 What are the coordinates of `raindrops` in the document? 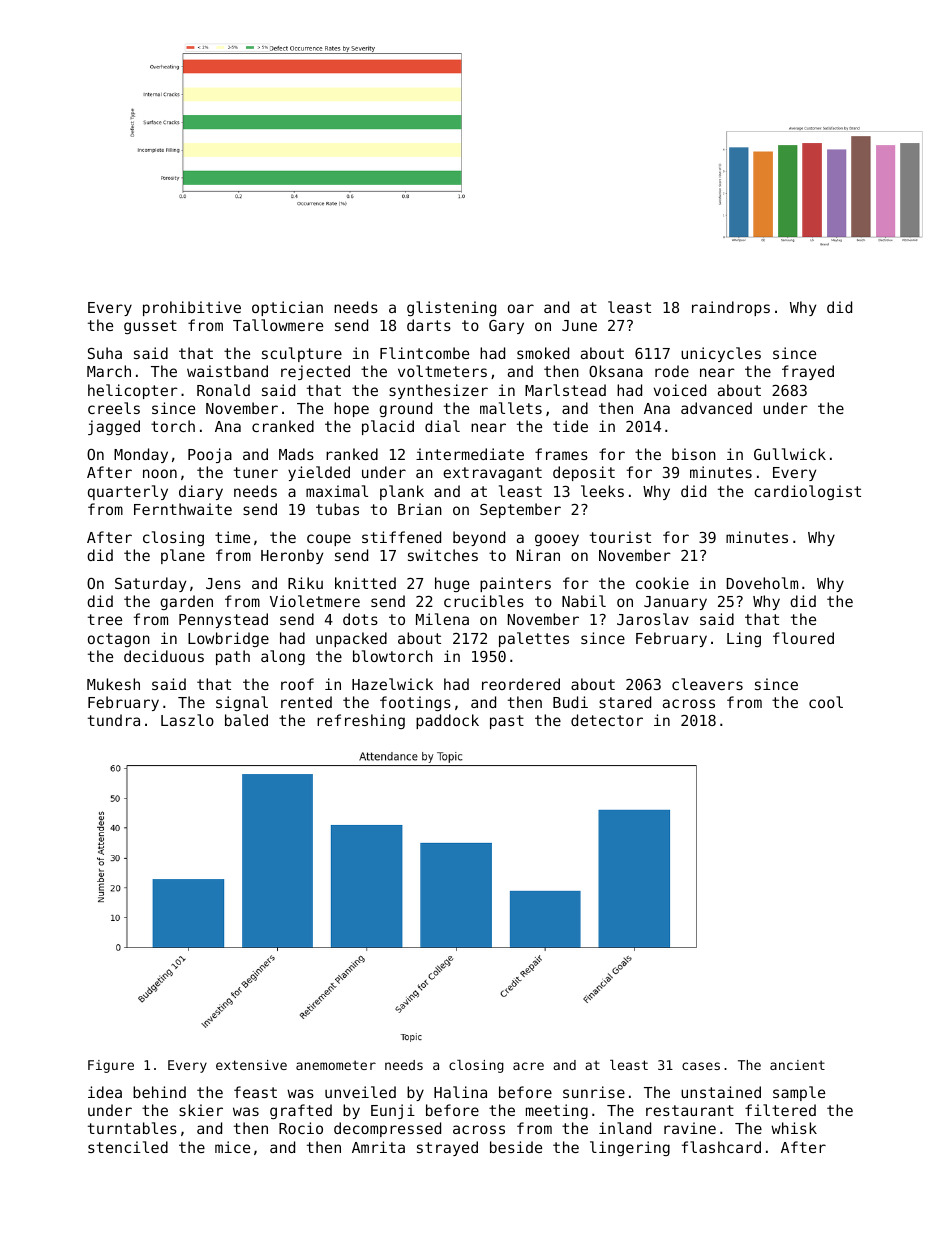 It's located at (731, 308).
